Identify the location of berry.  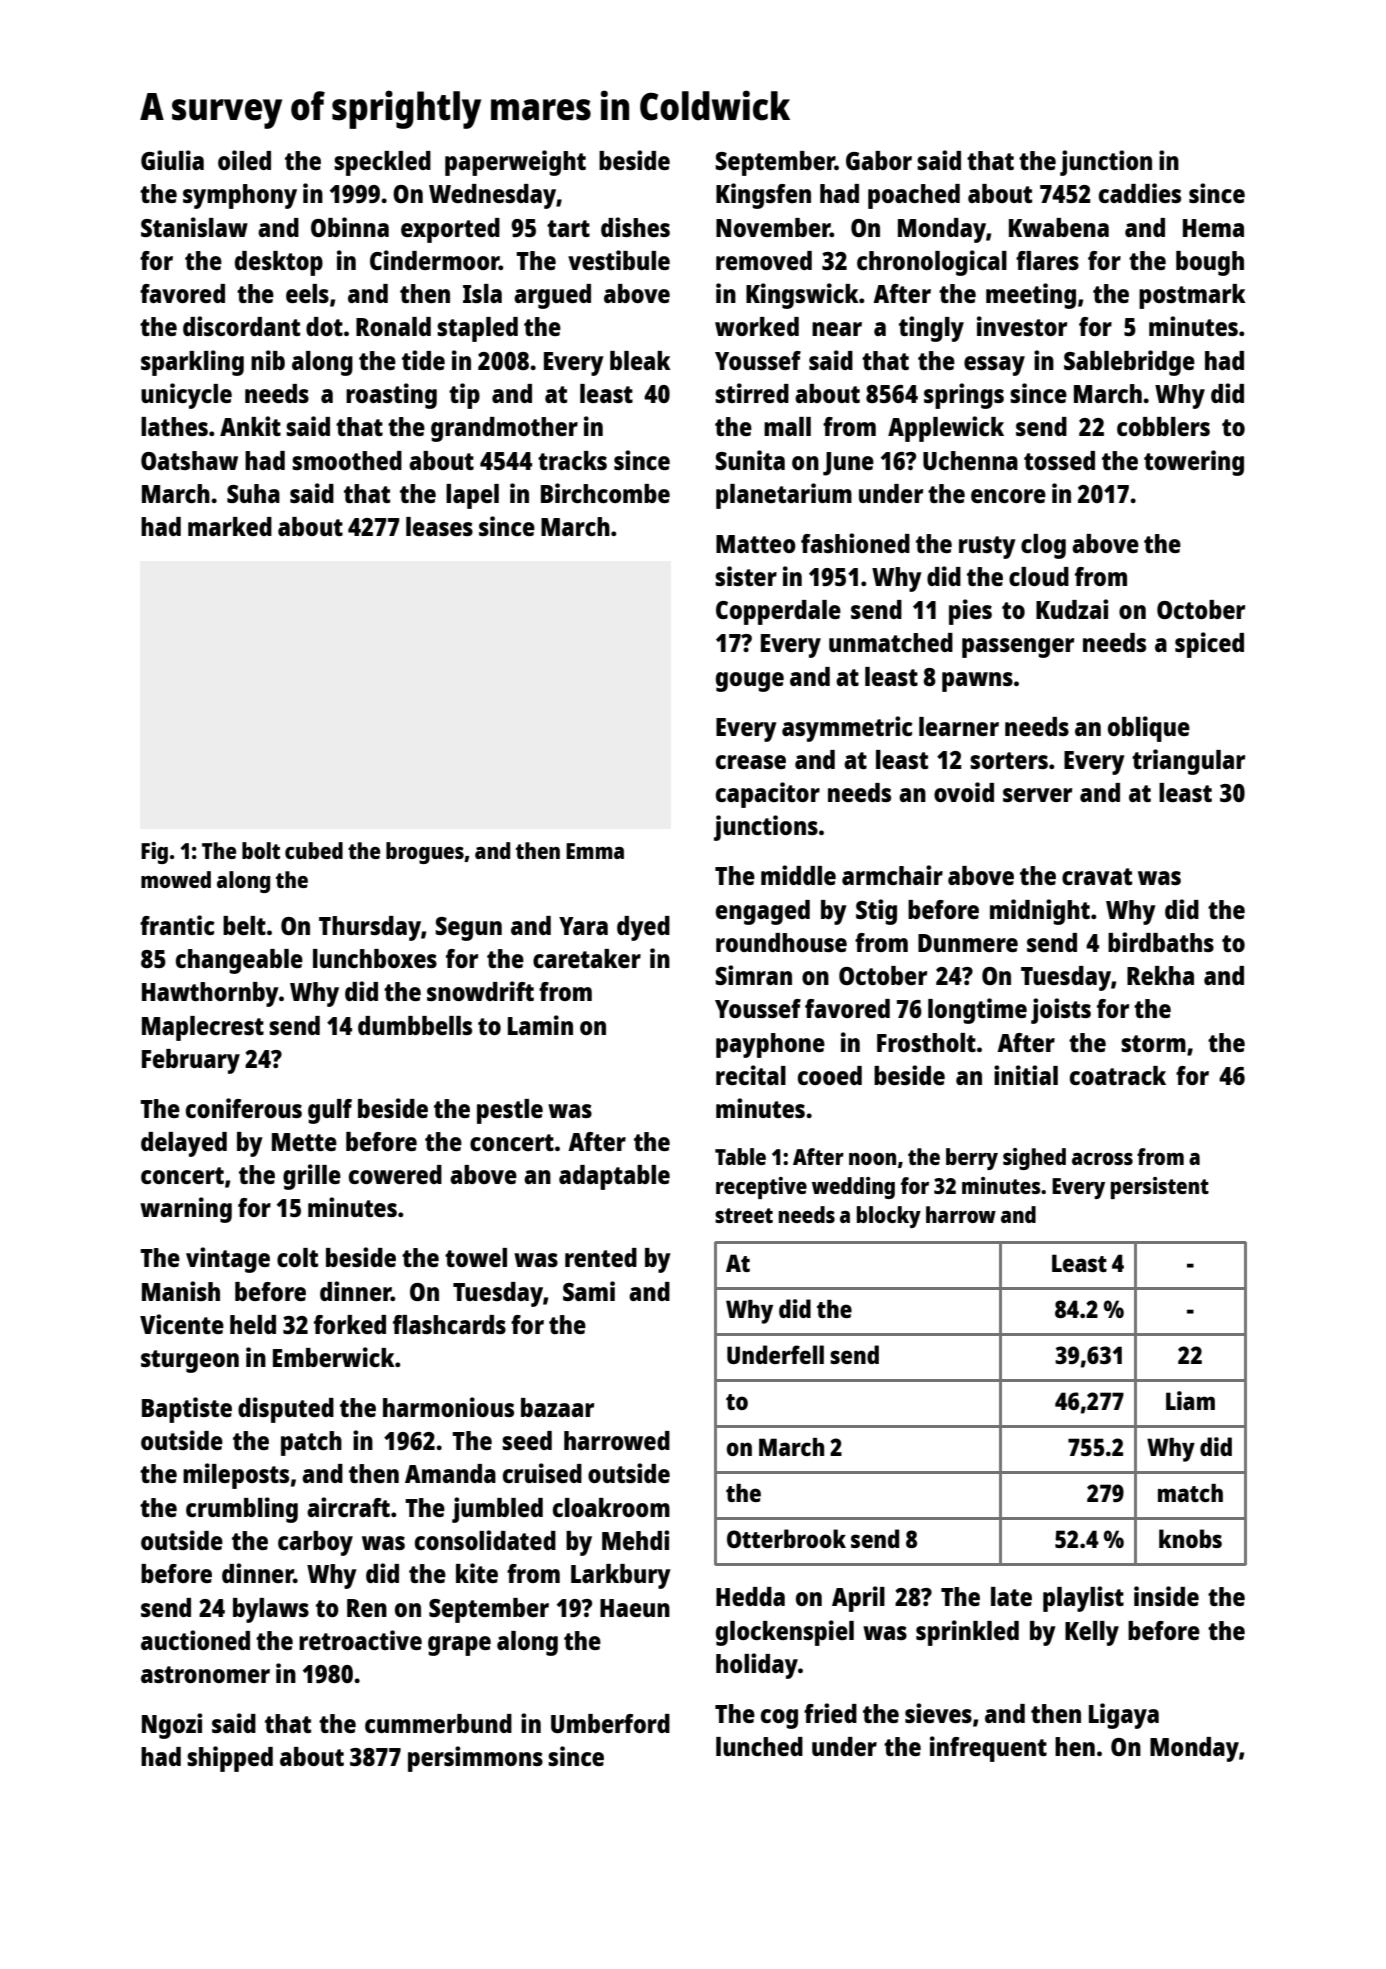
(972, 1159).
